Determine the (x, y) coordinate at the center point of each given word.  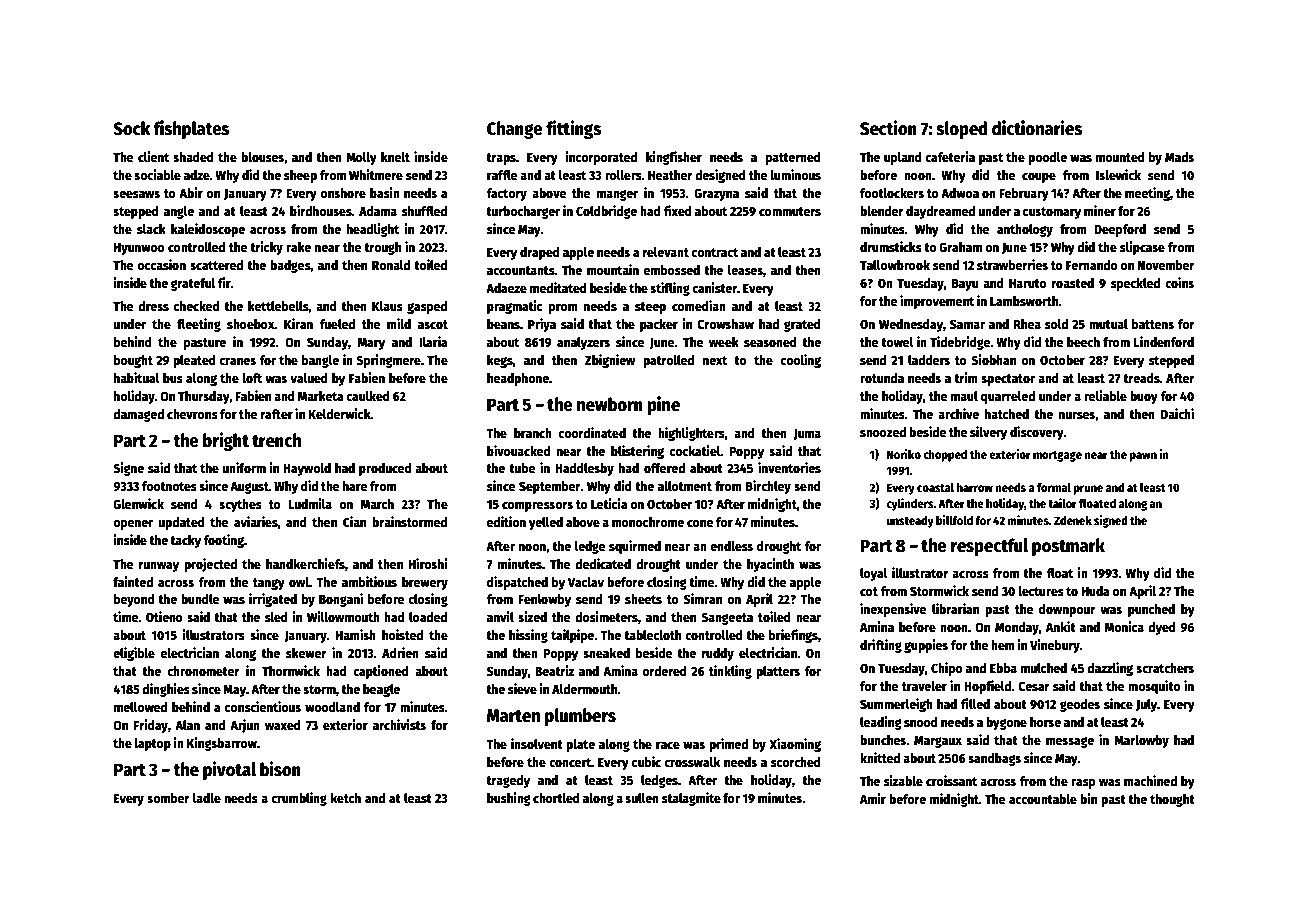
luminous (795, 174)
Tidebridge (960, 343)
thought (1172, 800)
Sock (131, 128)
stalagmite (691, 799)
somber (168, 798)
